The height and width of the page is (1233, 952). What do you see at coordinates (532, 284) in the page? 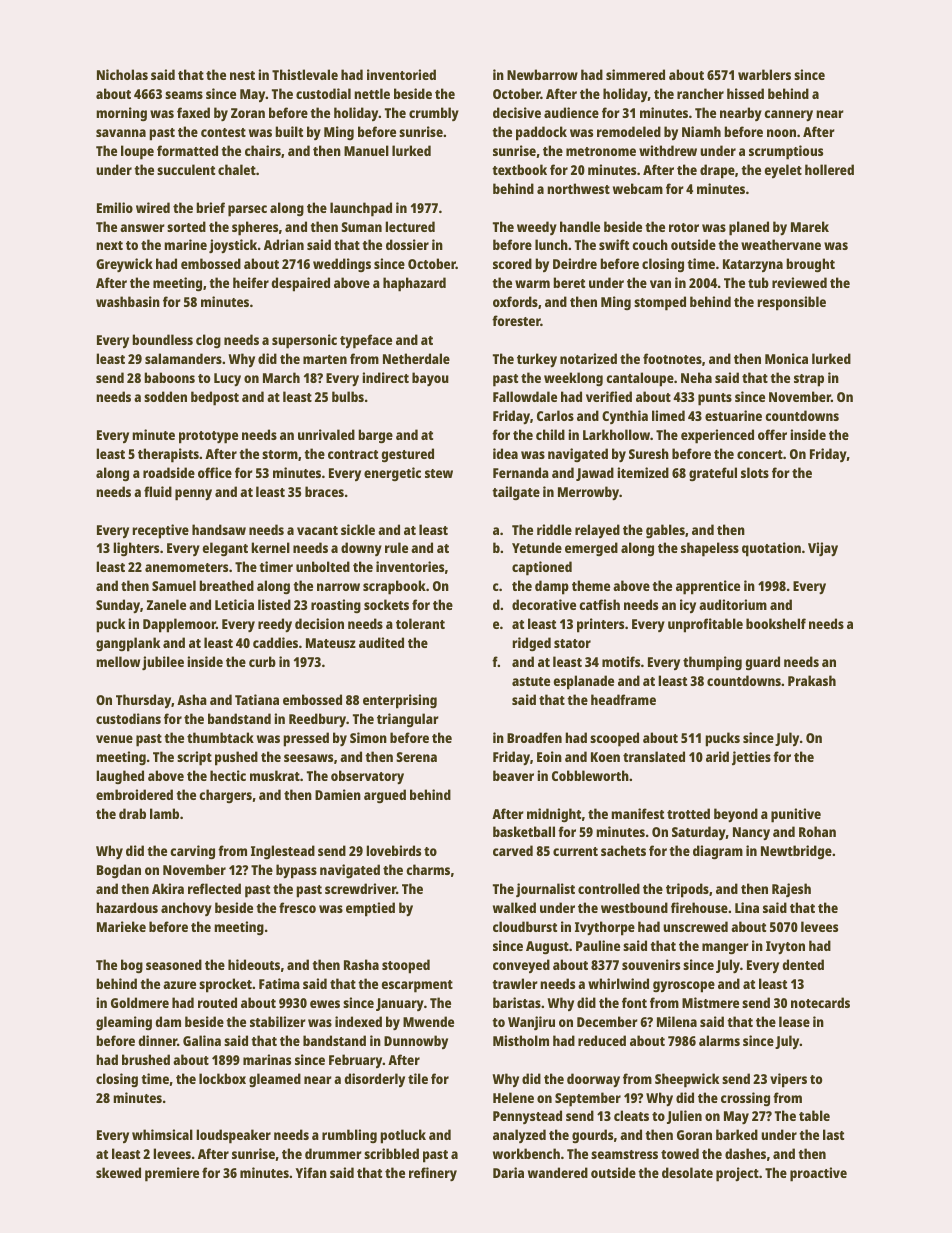
I see `warm` at bounding box center [532, 284].
